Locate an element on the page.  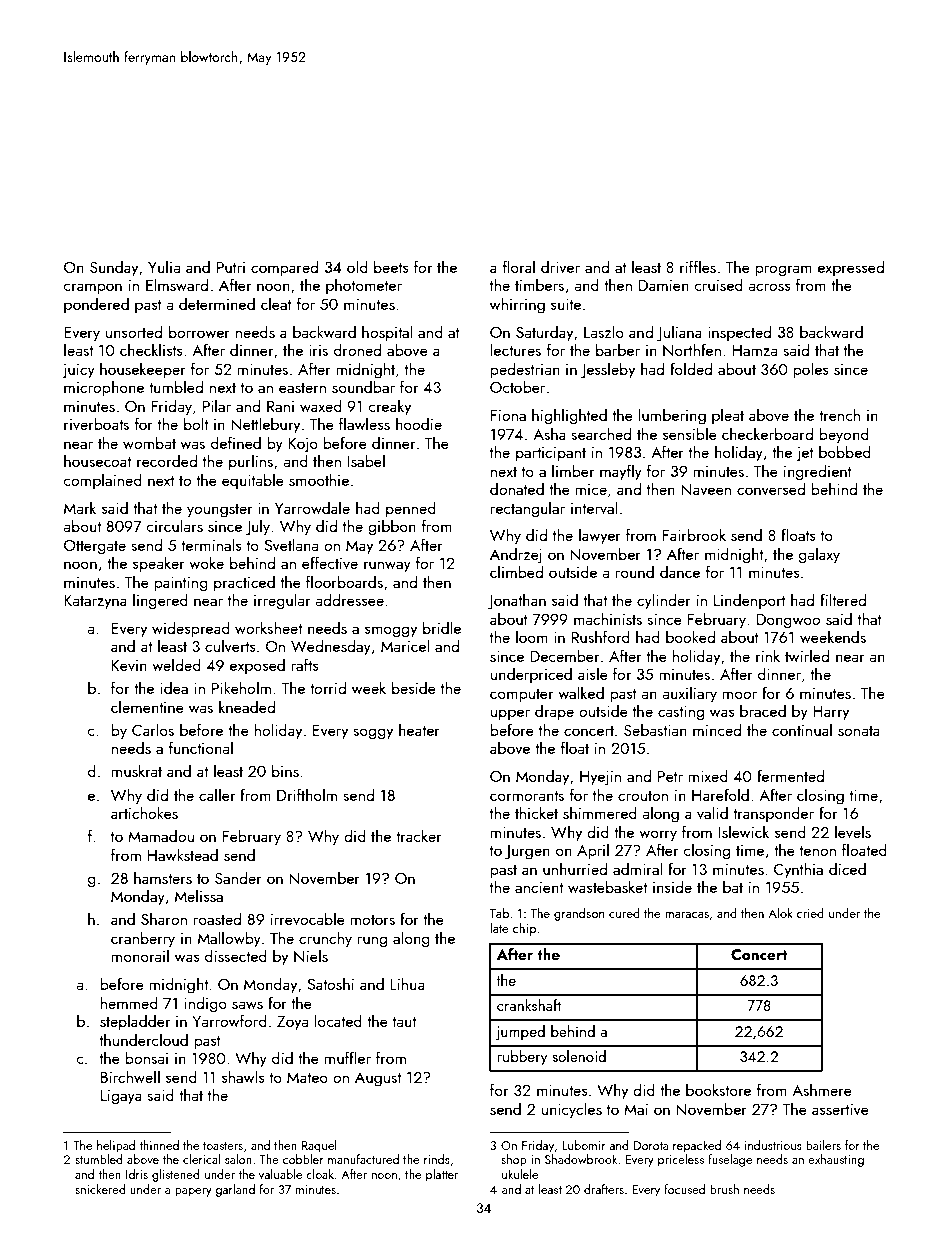
determined is located at coordinates (217, 303).
